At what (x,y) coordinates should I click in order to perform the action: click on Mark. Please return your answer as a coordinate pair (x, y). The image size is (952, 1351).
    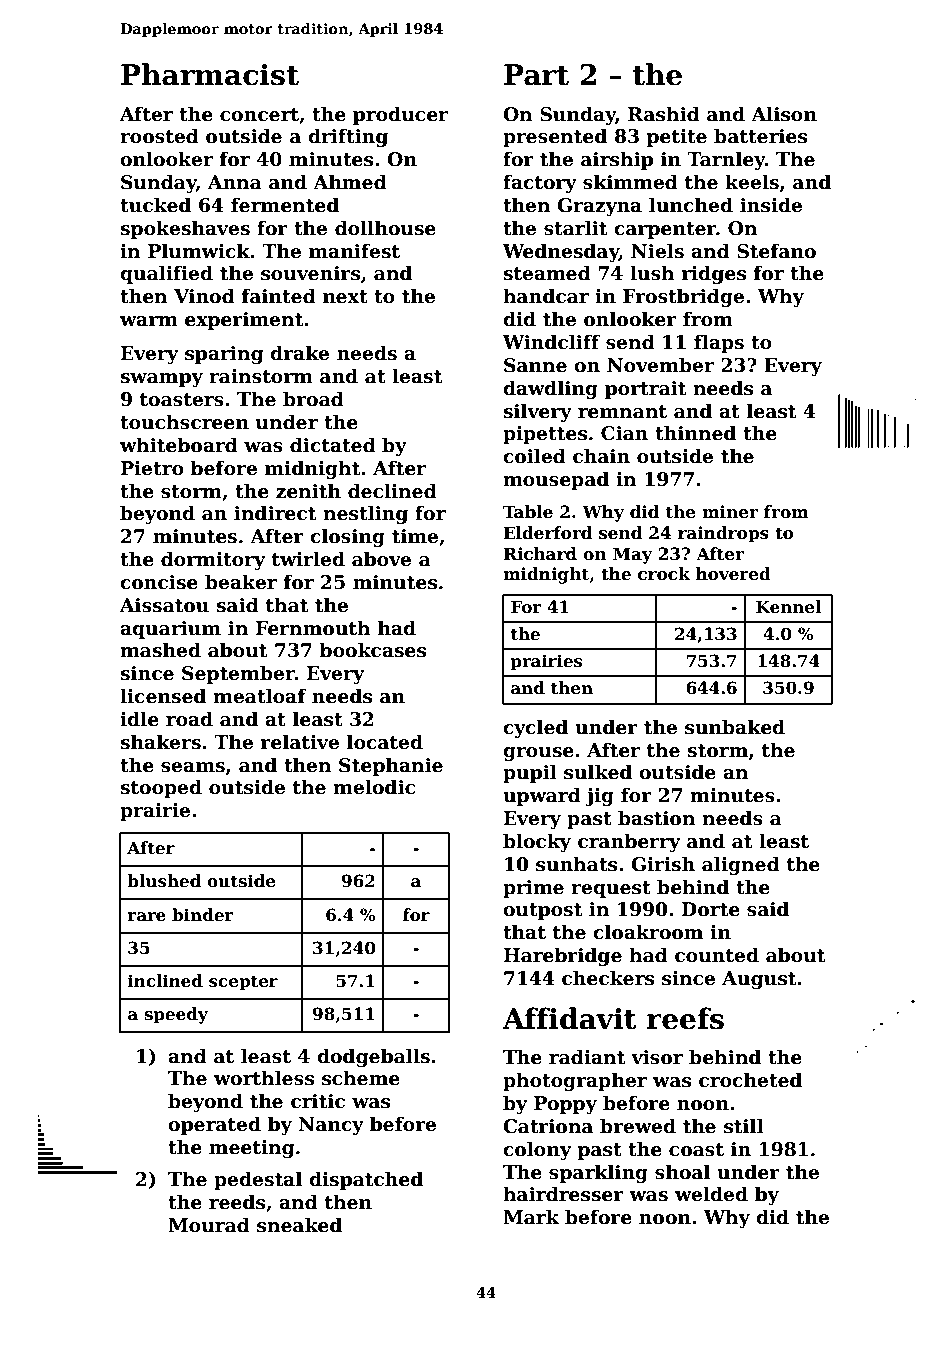
    Looking at the image, I should click on (531, 1217).
